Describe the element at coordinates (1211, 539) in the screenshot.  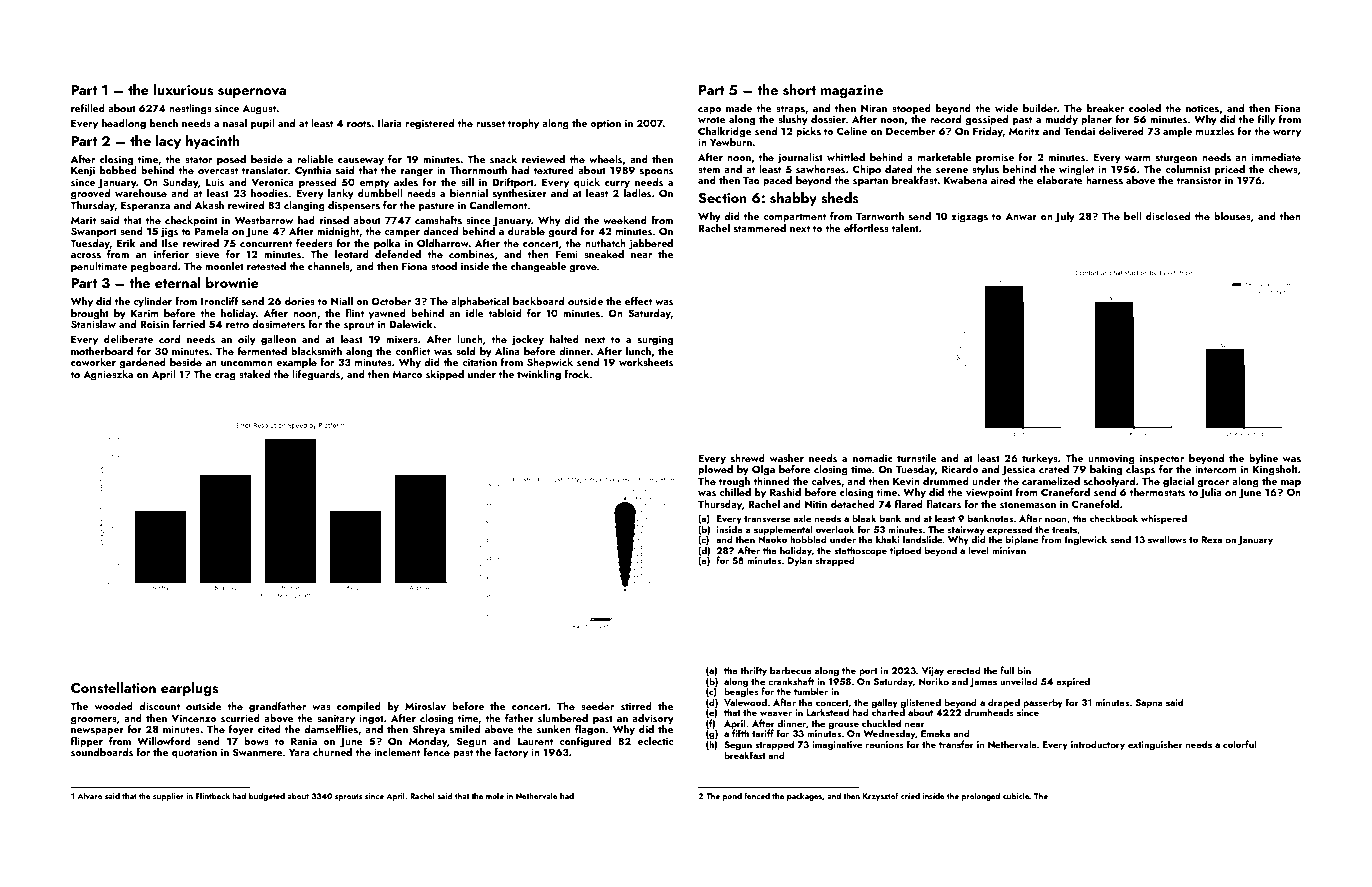
I see `Reza` at that location.
